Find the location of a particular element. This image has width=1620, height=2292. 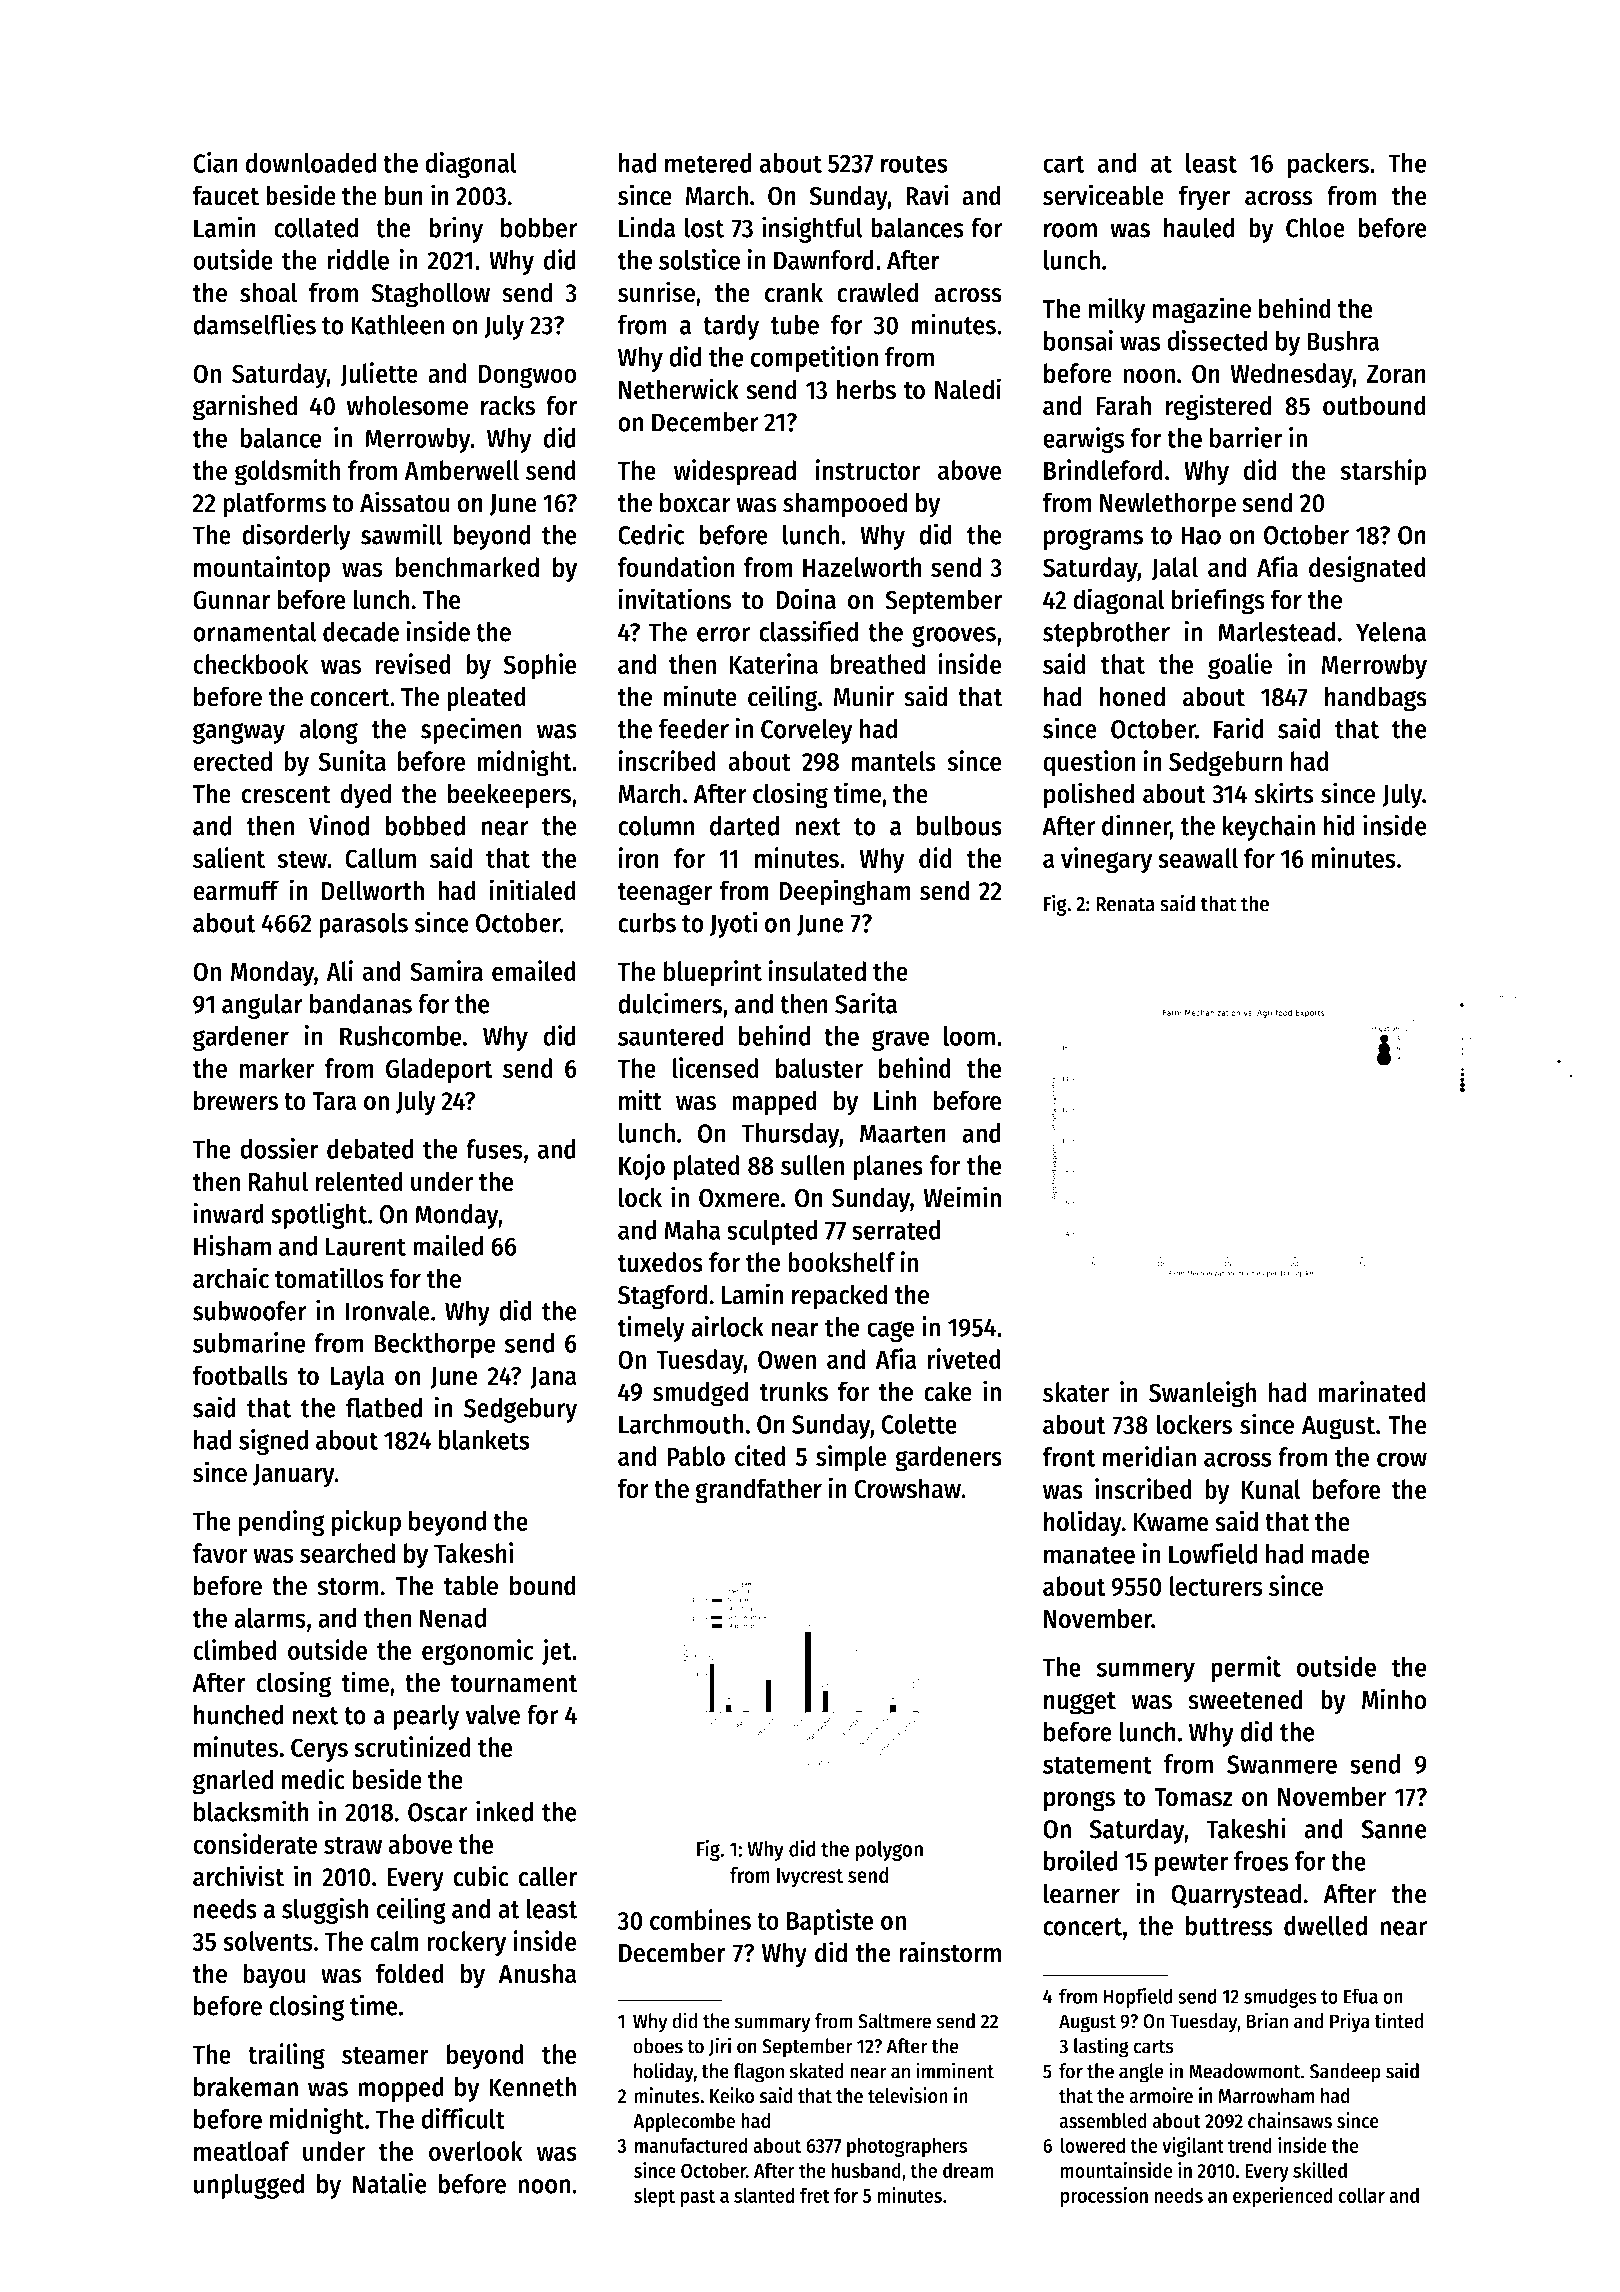

Maha is located at coordinates (692, 1230).
